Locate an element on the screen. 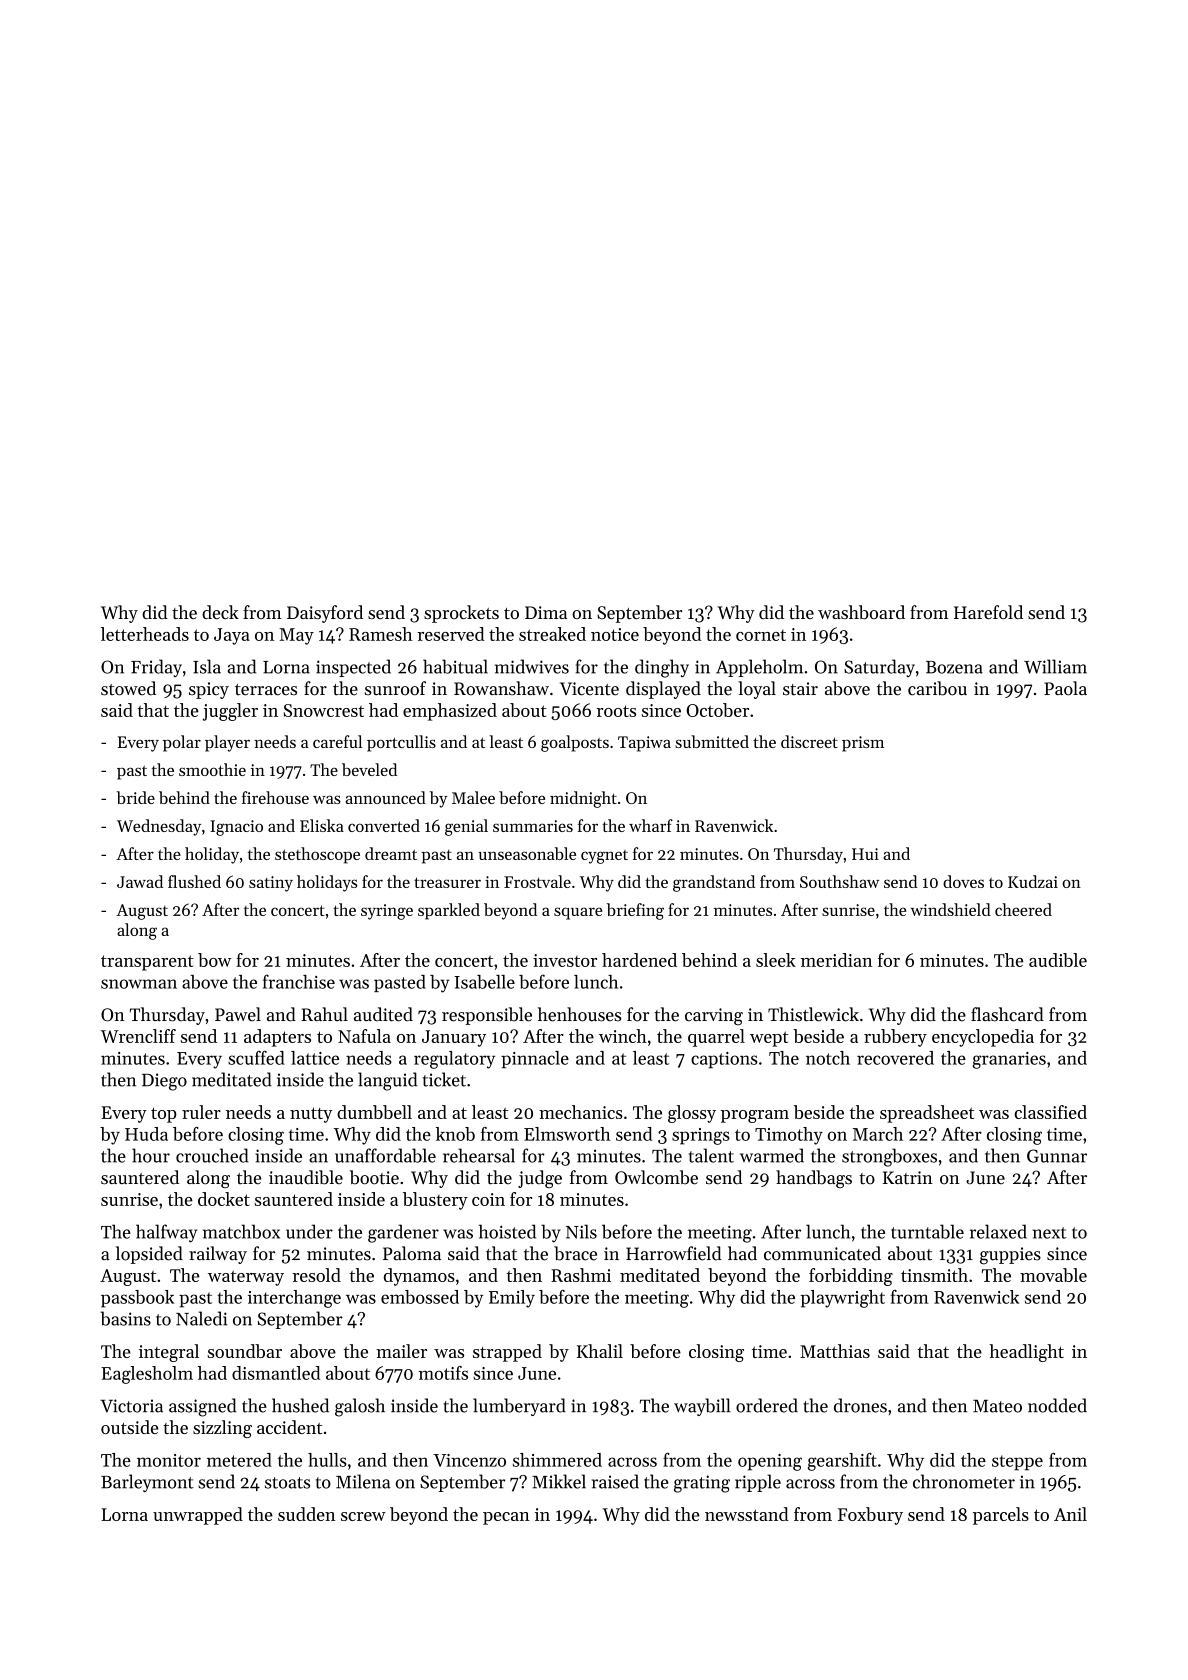  Katrin is located at coordinates (908, 1178).
